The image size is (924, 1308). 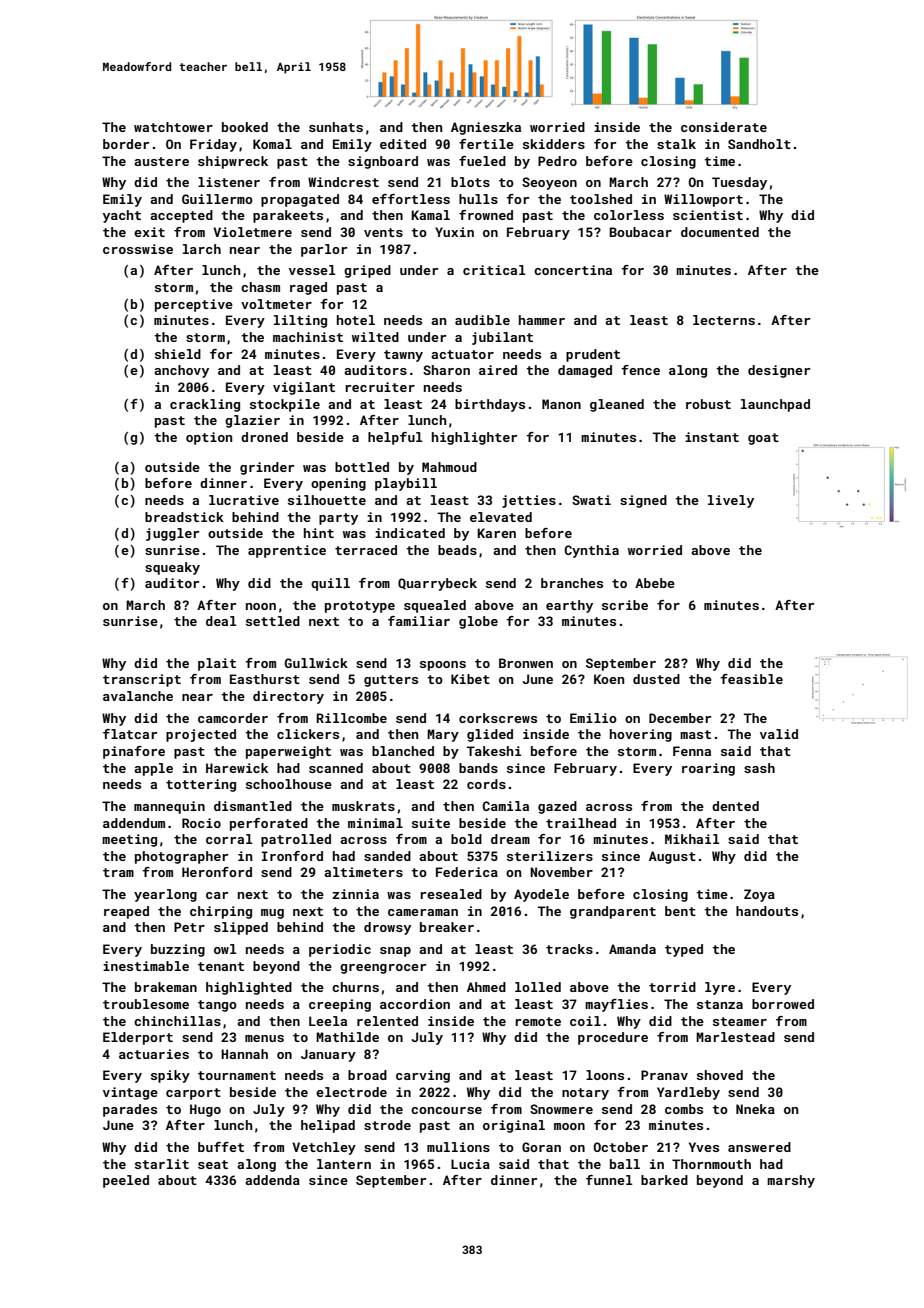 I want to click on Hugo, so click(x=205, y=1110).
